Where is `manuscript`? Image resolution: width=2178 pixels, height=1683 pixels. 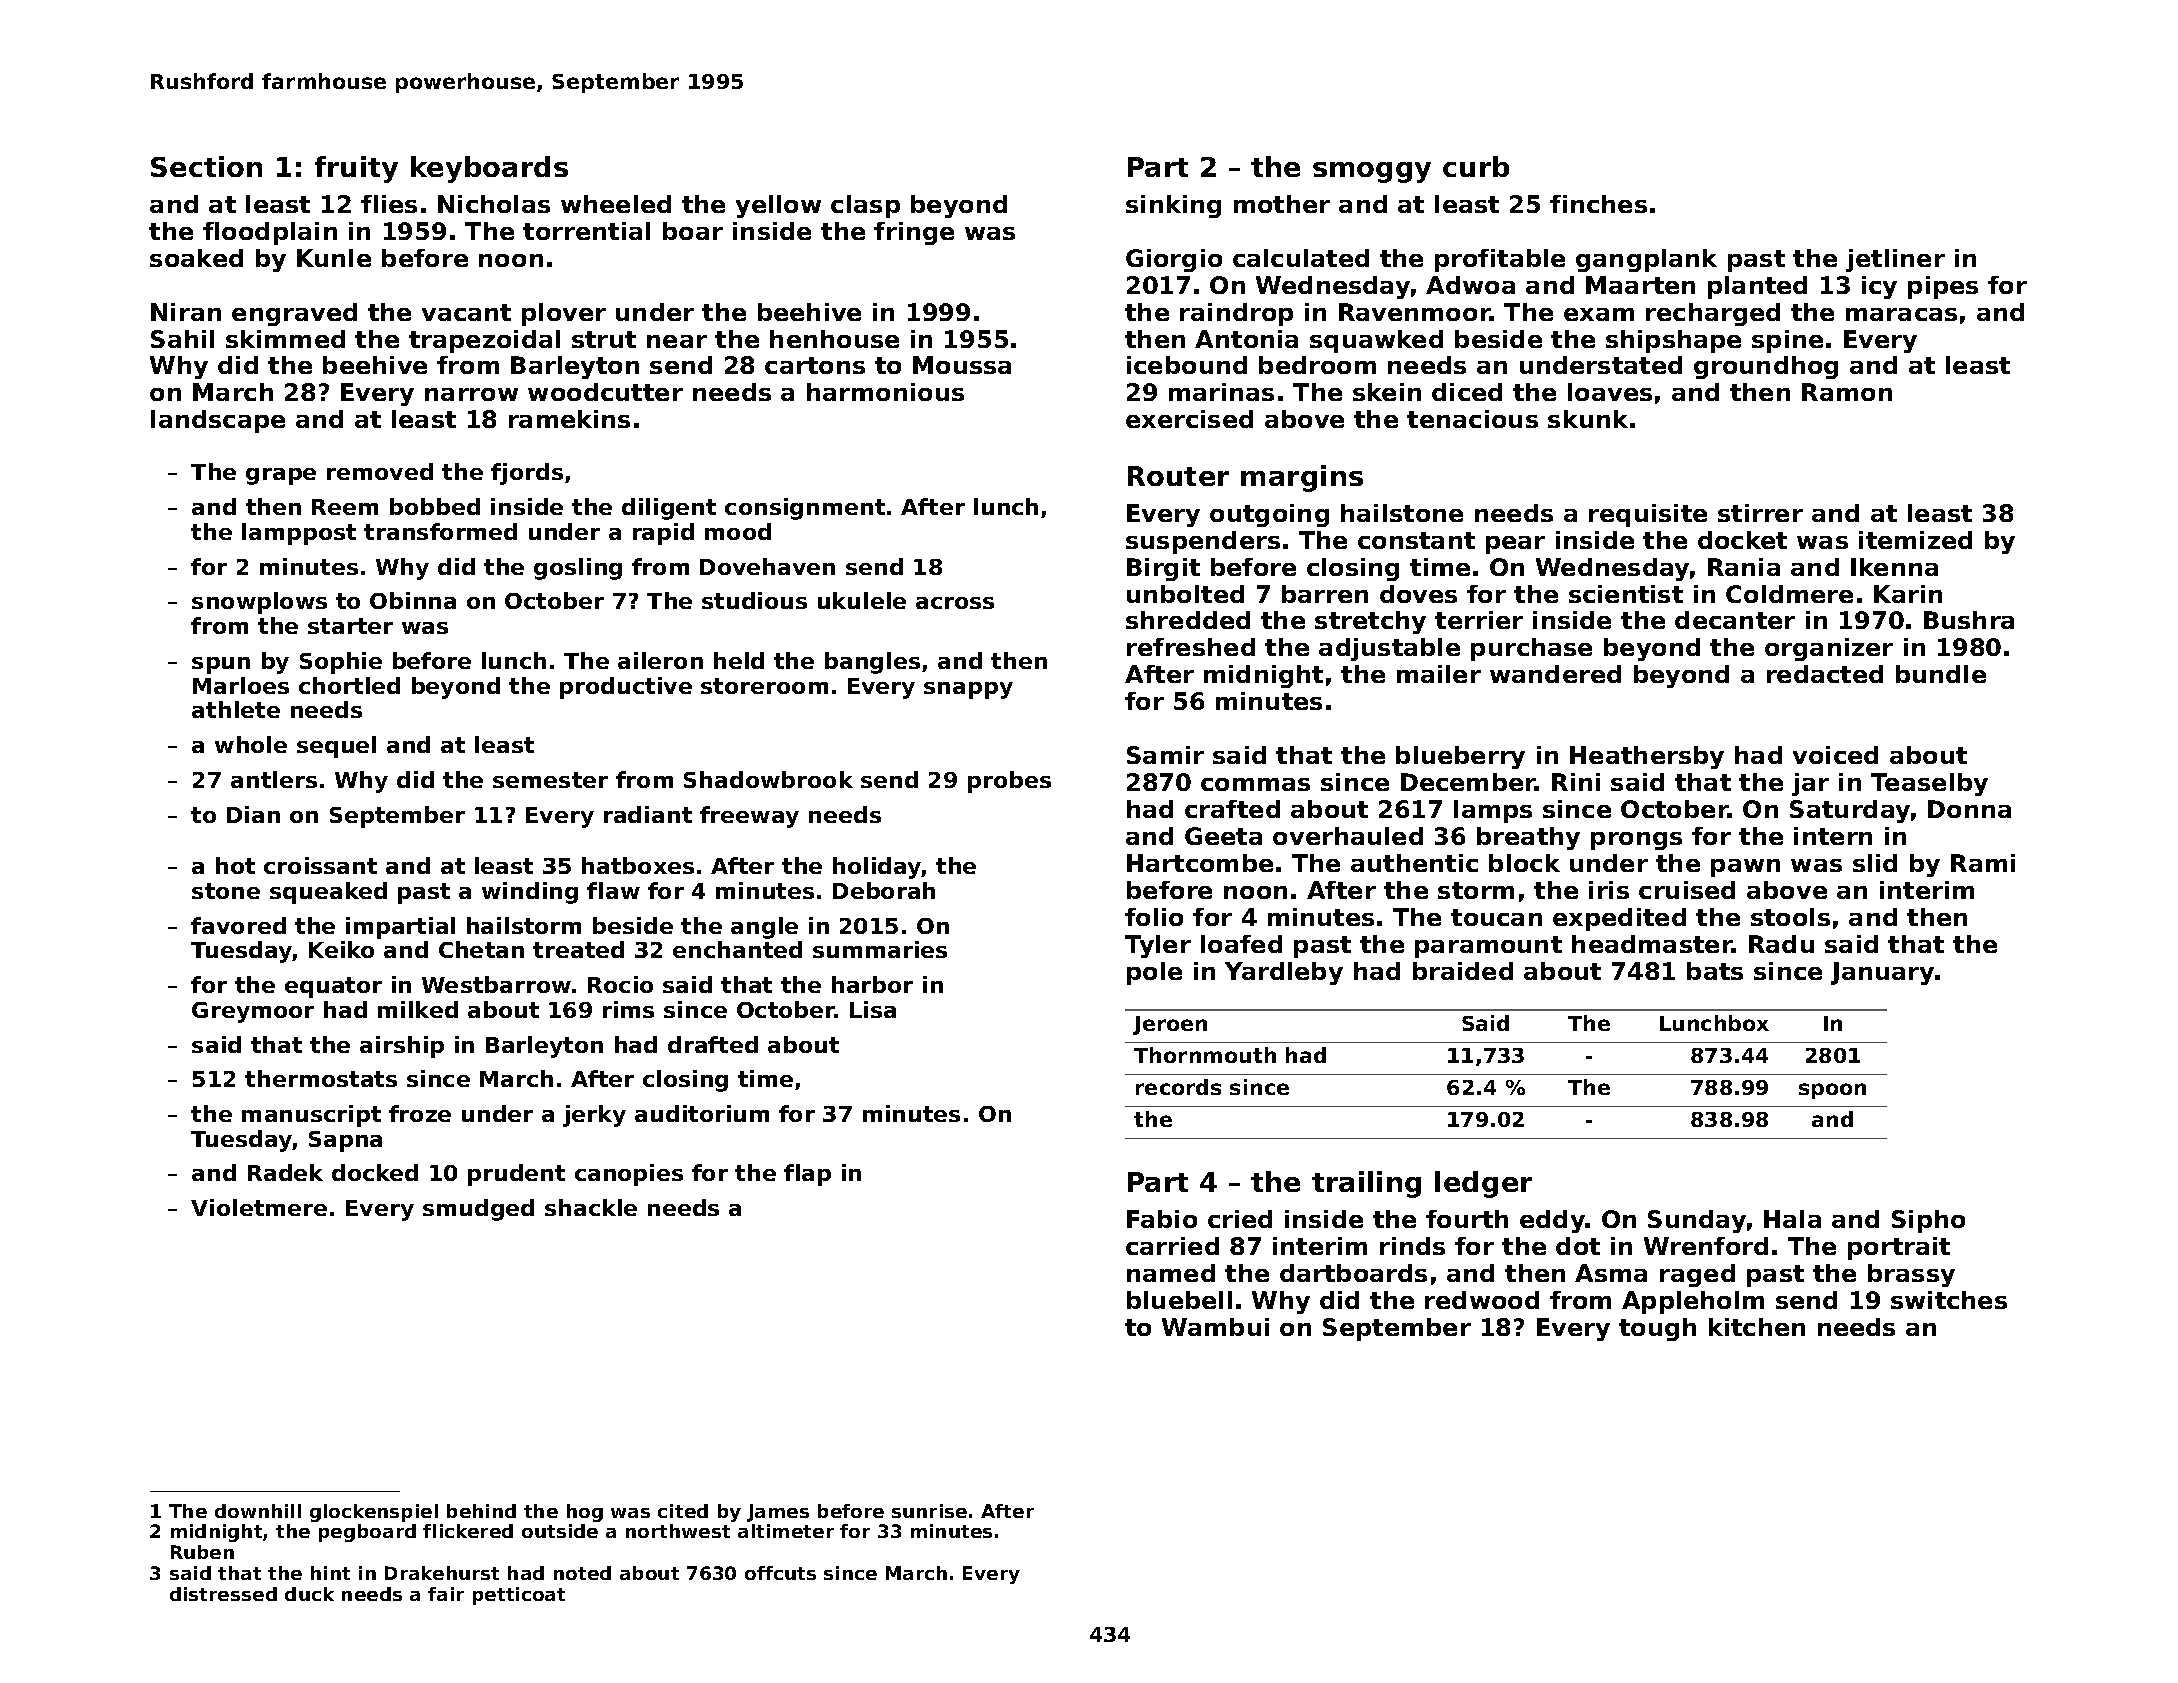
manuscript is located at coordinates (311, 1116).
